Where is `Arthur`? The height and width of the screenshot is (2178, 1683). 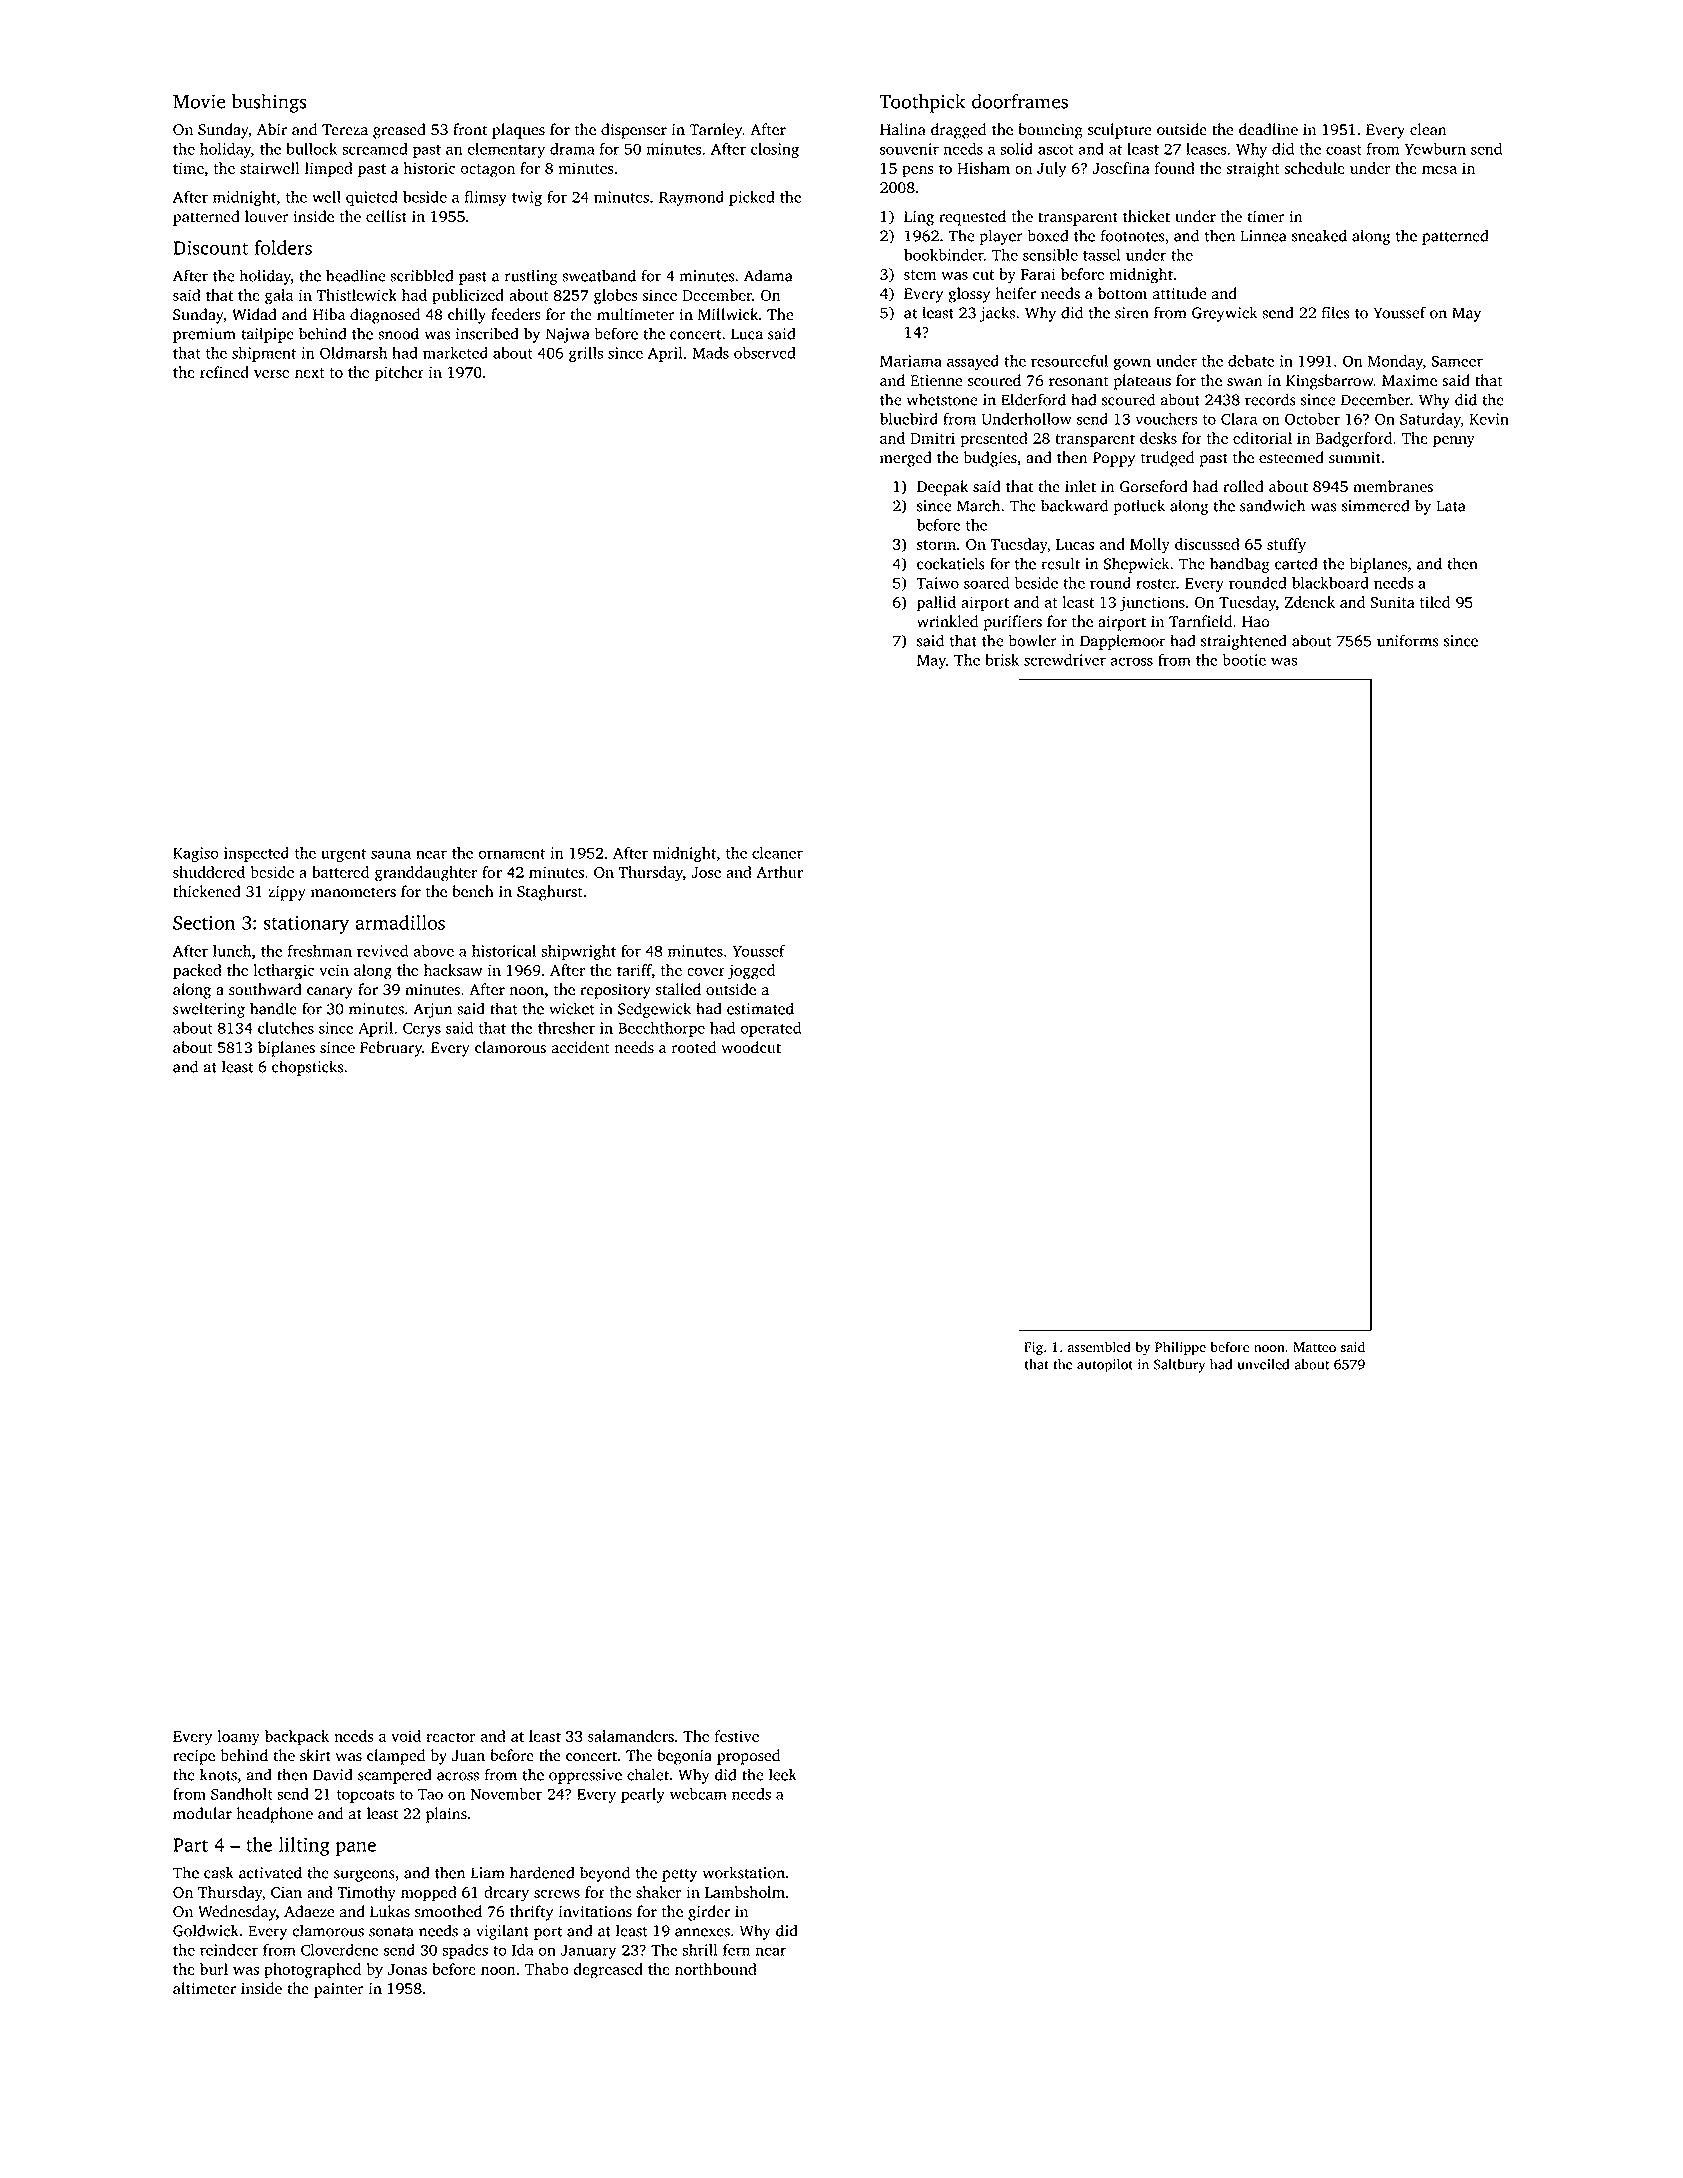
Arthur is located at coordinates (779, 872).
